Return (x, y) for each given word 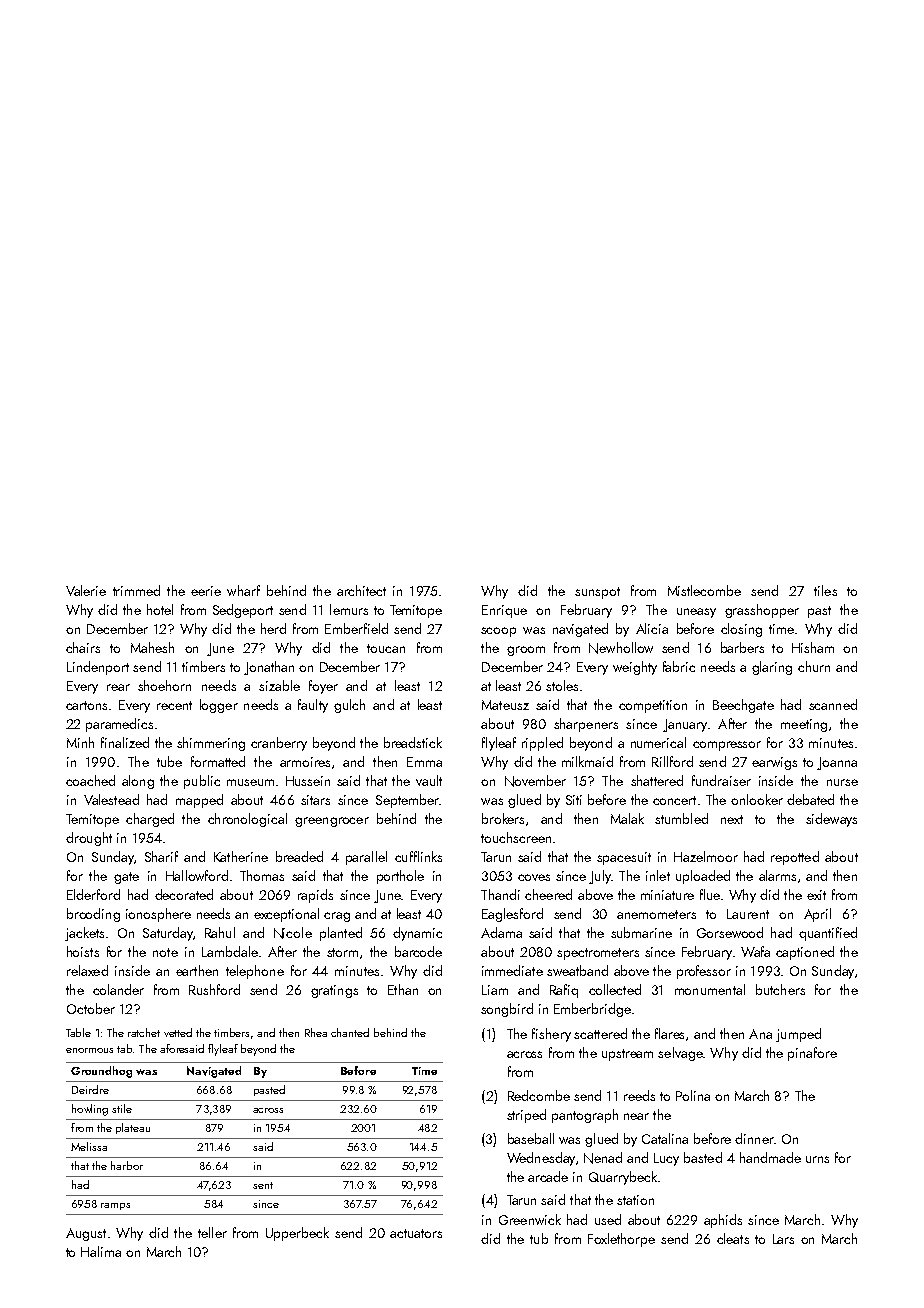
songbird (507, 1010)
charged (150, 820)
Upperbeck (297, 1234)
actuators (416, 1233)
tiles (825, 590)
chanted (350, 1032)
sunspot (597, 593)
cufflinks (418, 856)
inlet (658, 875)
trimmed (136, 590)
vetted (178, 1032)
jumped (798, 1035)
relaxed (87, 970)
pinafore (812, 1054)
